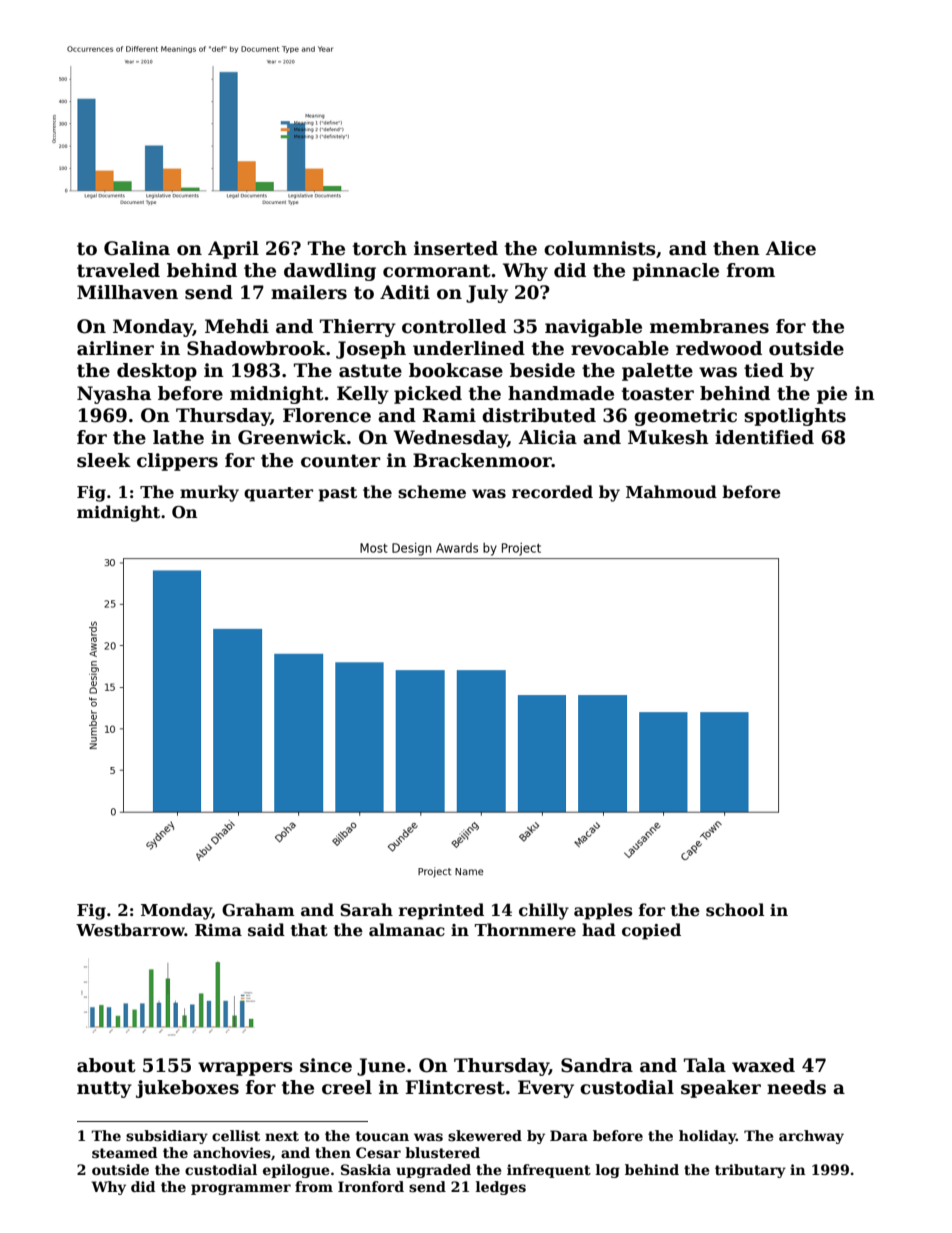 This page has height=1233, width=952. Describe the element at coordinates (525, 930) in the page. I see `Thornmere` at that location.
